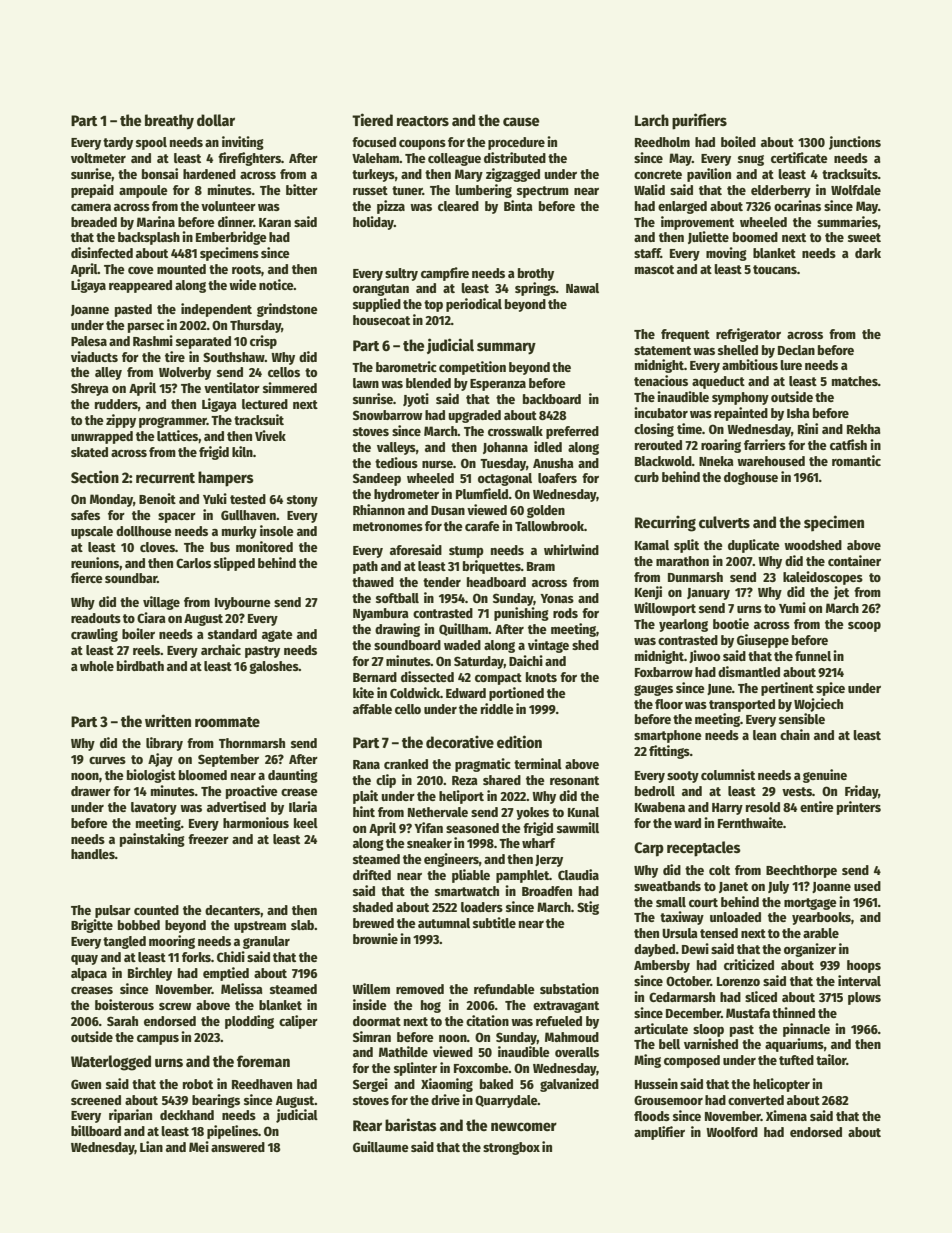 This image has height=1233, width=952. What do you see at coordinates (147, 650) in the image?
I see `reels` at bounding box center [147, 650].
